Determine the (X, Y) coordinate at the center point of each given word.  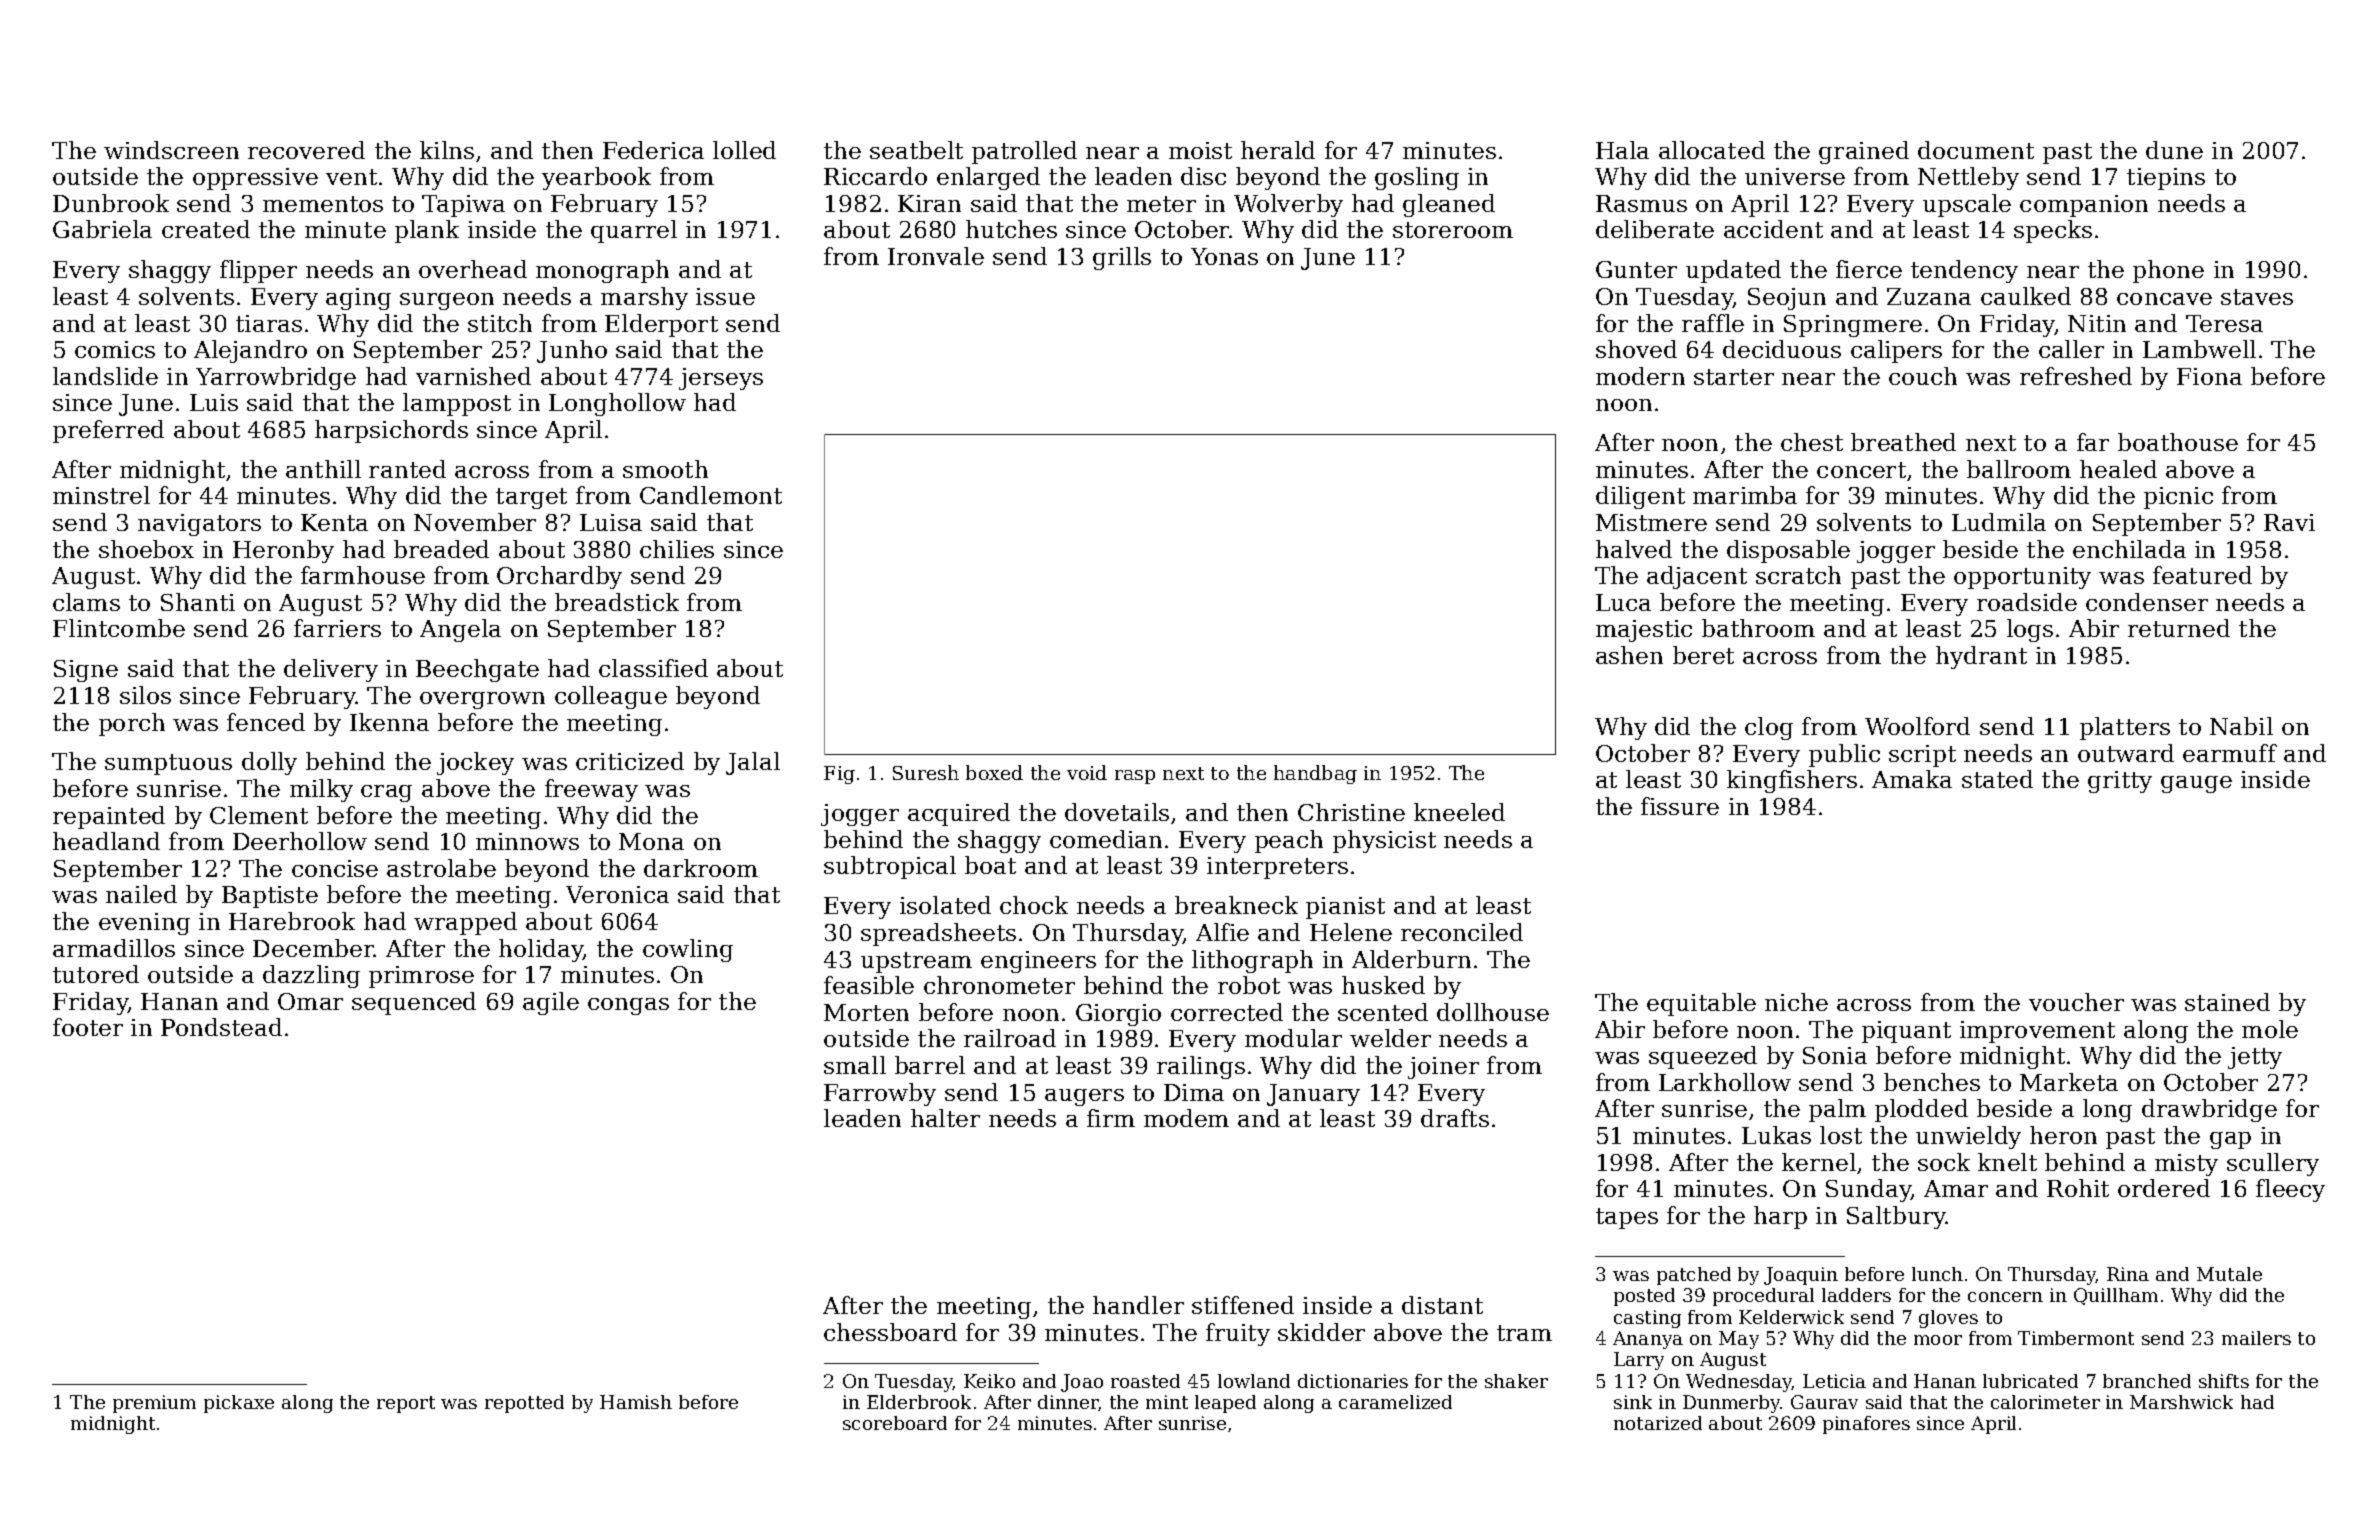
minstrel (101, 495)
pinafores (1866, 1425)
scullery (2273, 1164)
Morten (866, 1012)
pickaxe (239, 1404)
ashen (1629, 655)
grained (1864, 152)
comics (115, 349)
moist (1200, 150)
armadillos (114, 948)
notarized (1658, 1423)
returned (2179, 628)
